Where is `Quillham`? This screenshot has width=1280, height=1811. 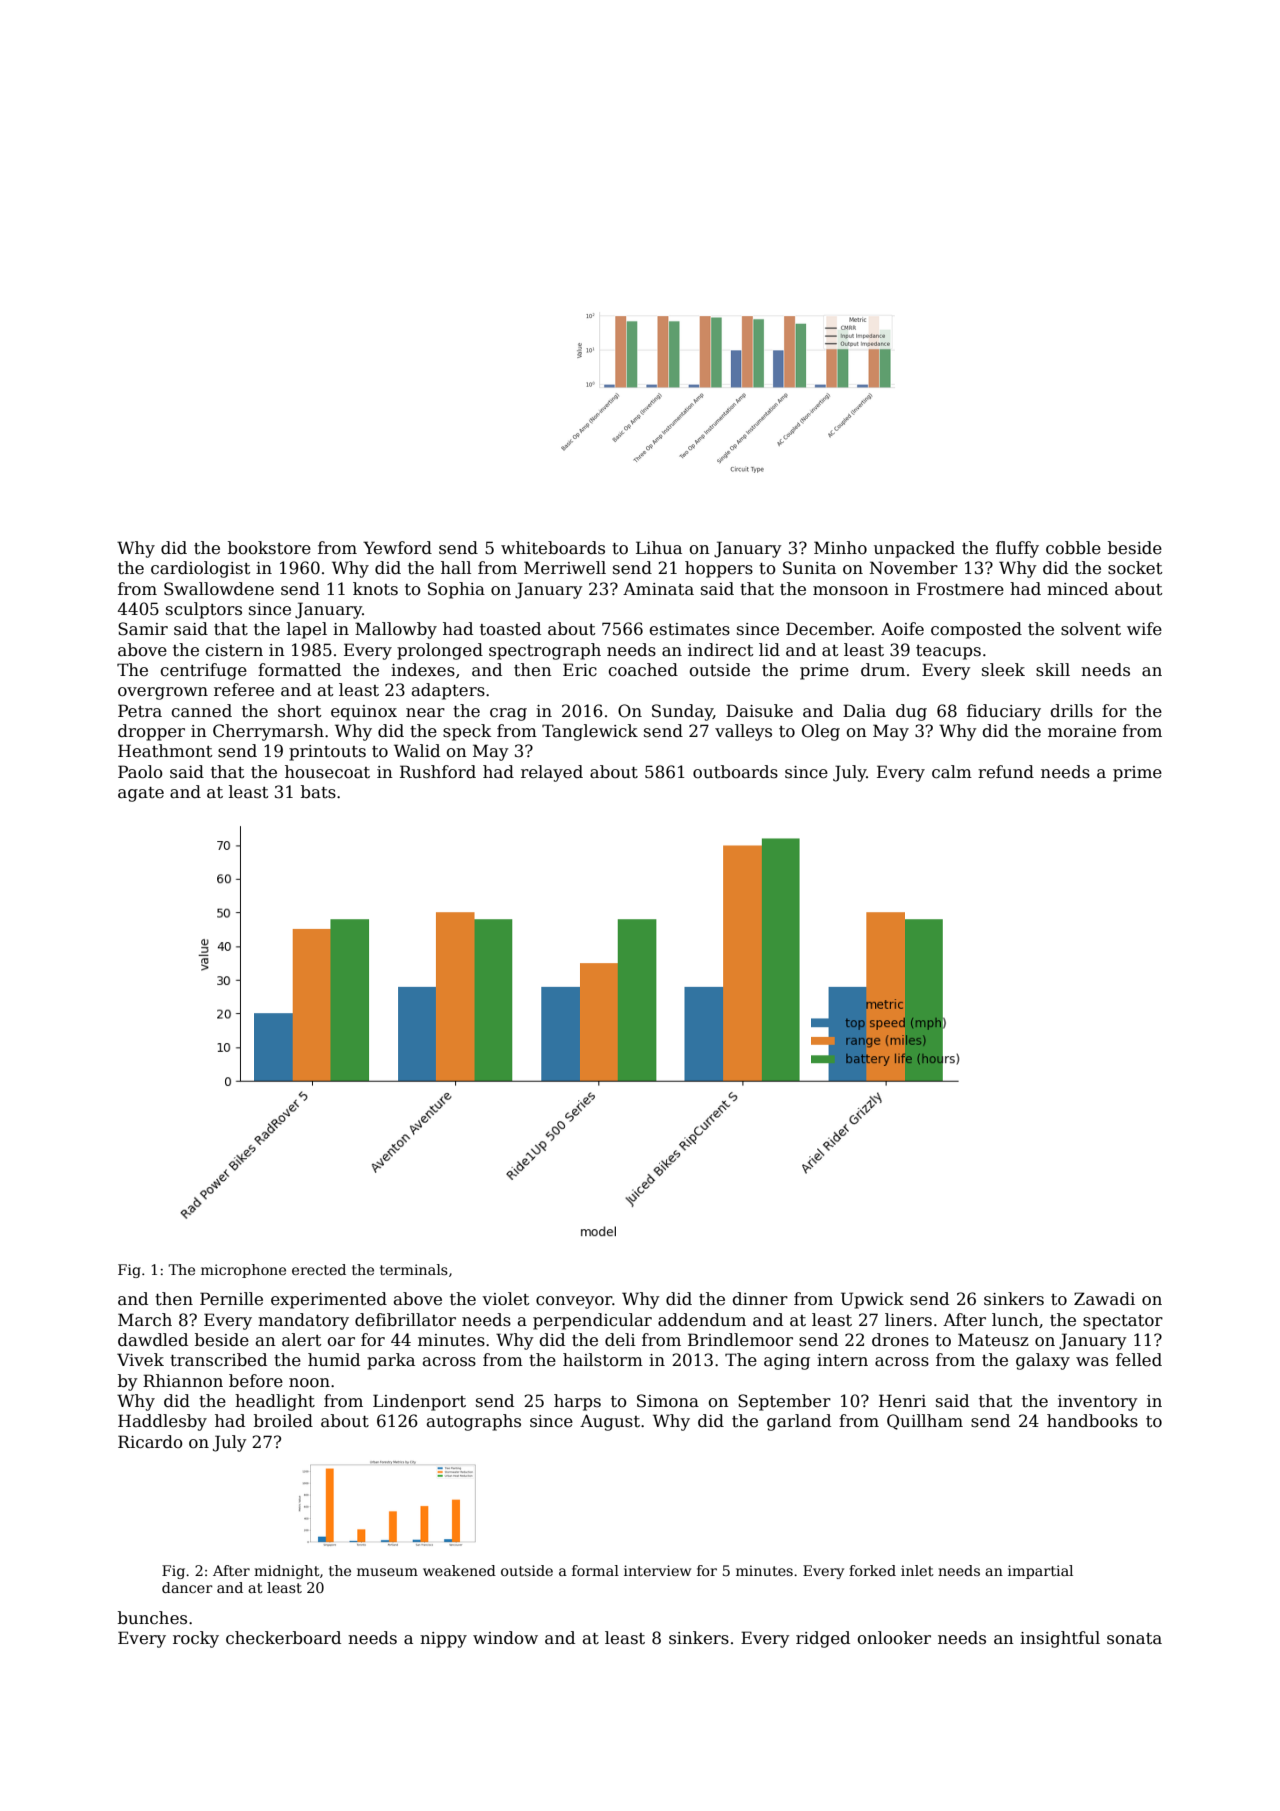
Quillham is located at coordinates (925, 1422).
